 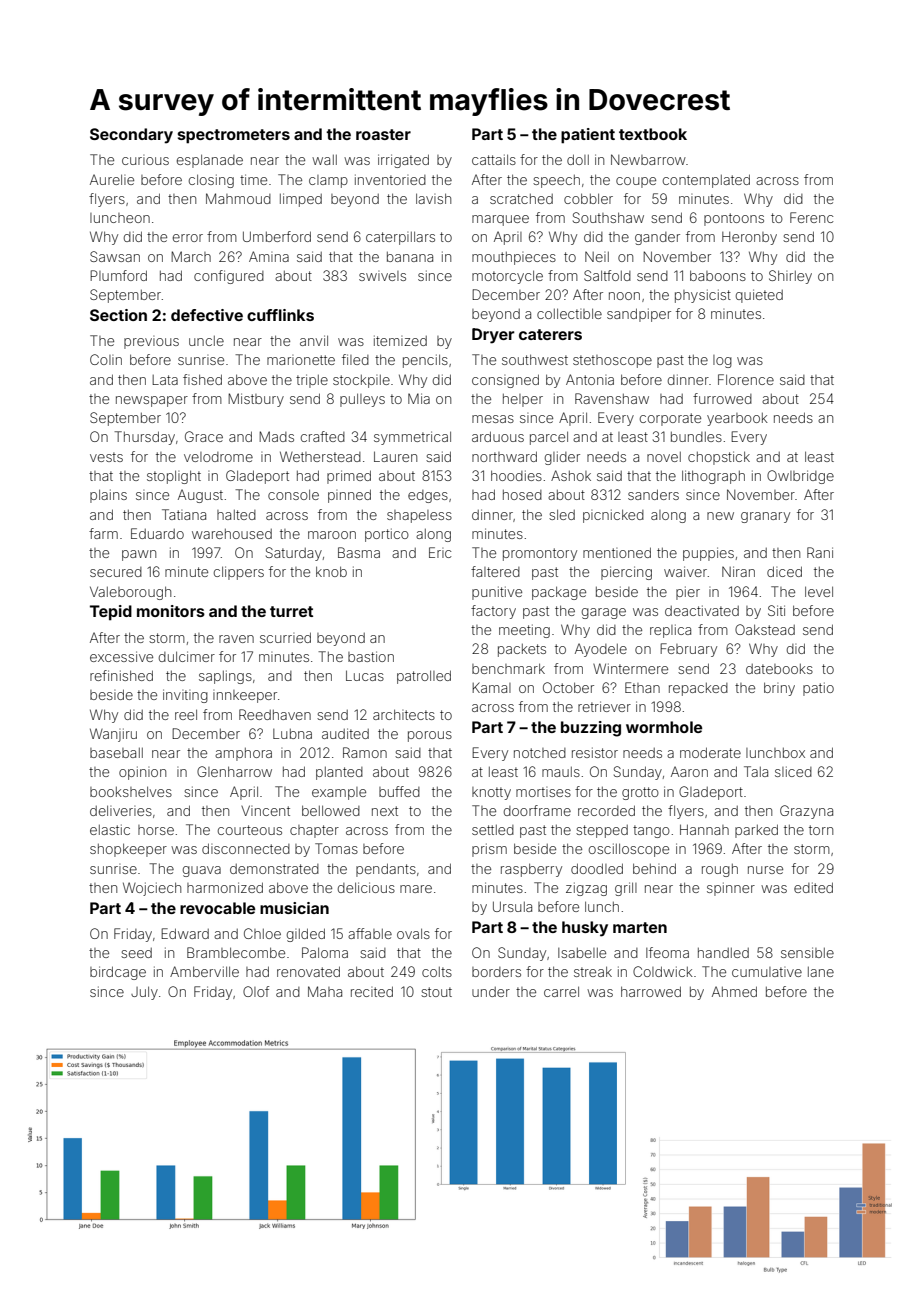 I want to click on Amina, so click(x=269, y=256).
